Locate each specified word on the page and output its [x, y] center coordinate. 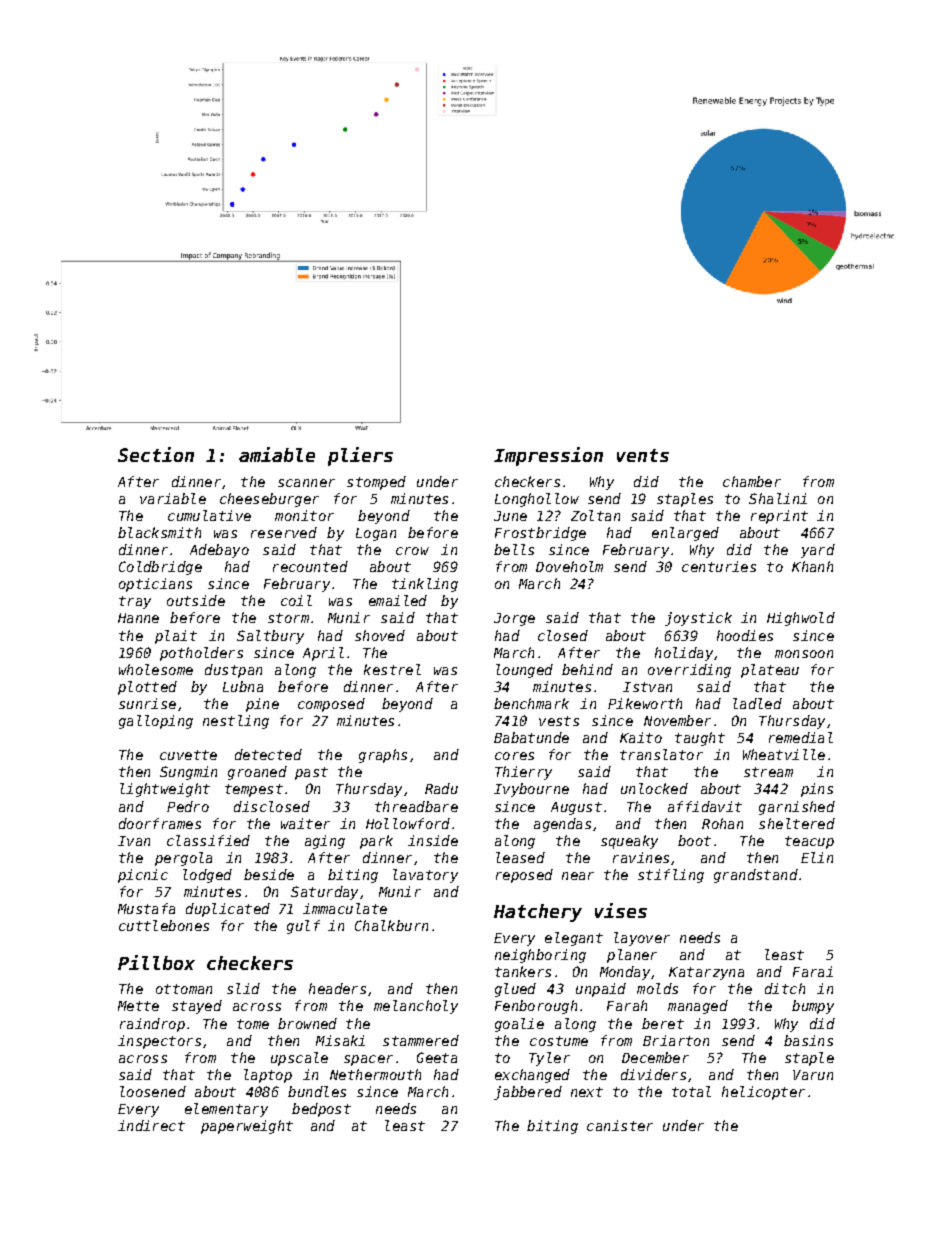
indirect [151, 1125]
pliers [360, 456]
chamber [752, 481]
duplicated [228, 910]
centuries [719, 566]
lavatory [425, 876]
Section [156, 454]
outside [196, 600]
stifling [671, 876]
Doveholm [569, 566]
